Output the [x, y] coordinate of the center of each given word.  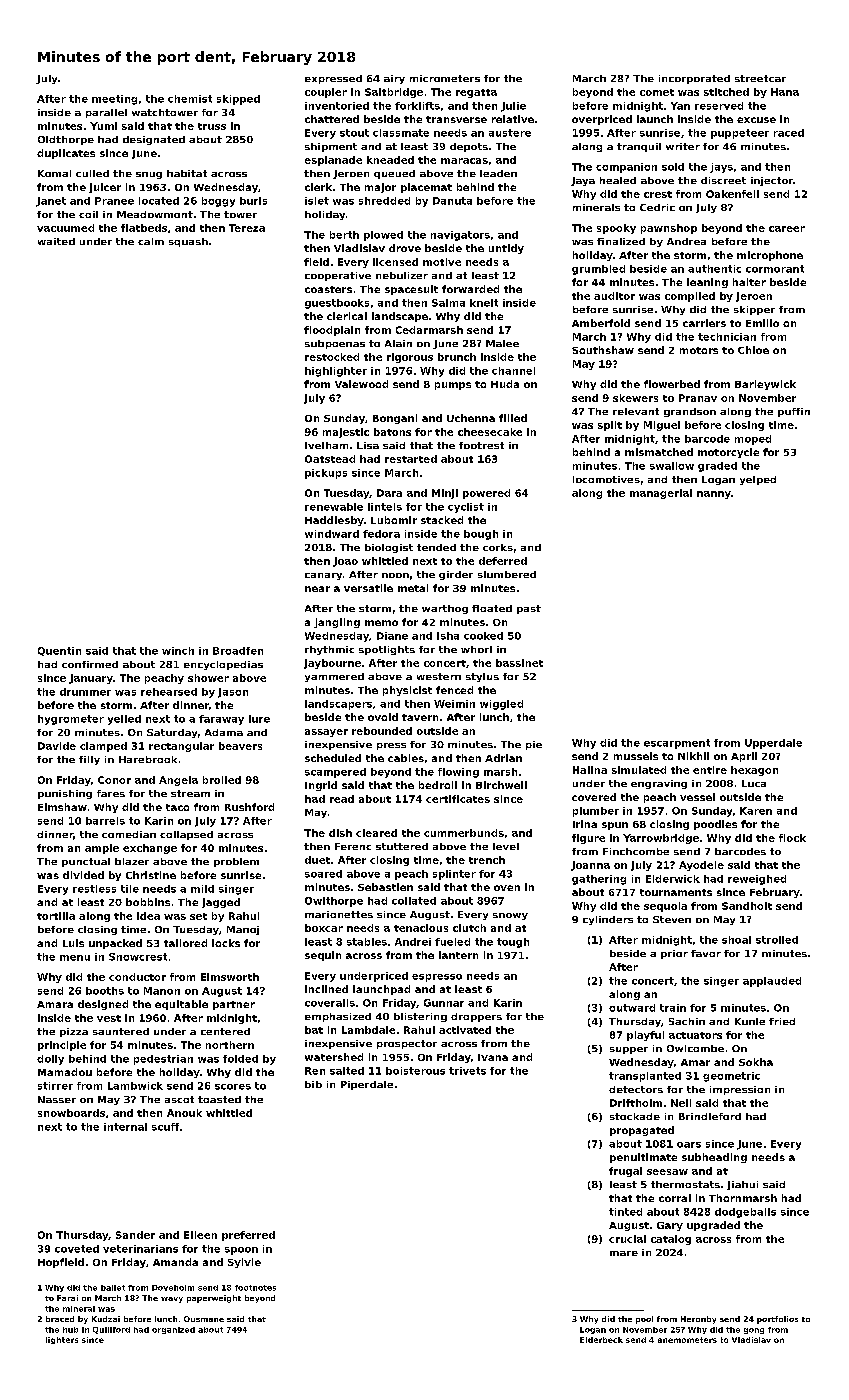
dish [340, 833]
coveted [77, 1249]
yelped [758, 480]
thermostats [685, 1184]
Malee [502, 343]
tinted [625, 1212]
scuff [165, 1127]
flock [792, 838]
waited [56, 241]
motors [699, 350]
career [787, 229]
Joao [345, 562]
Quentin [59, 651]
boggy [218, 202]
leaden [498, 173]
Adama [224, 732]
